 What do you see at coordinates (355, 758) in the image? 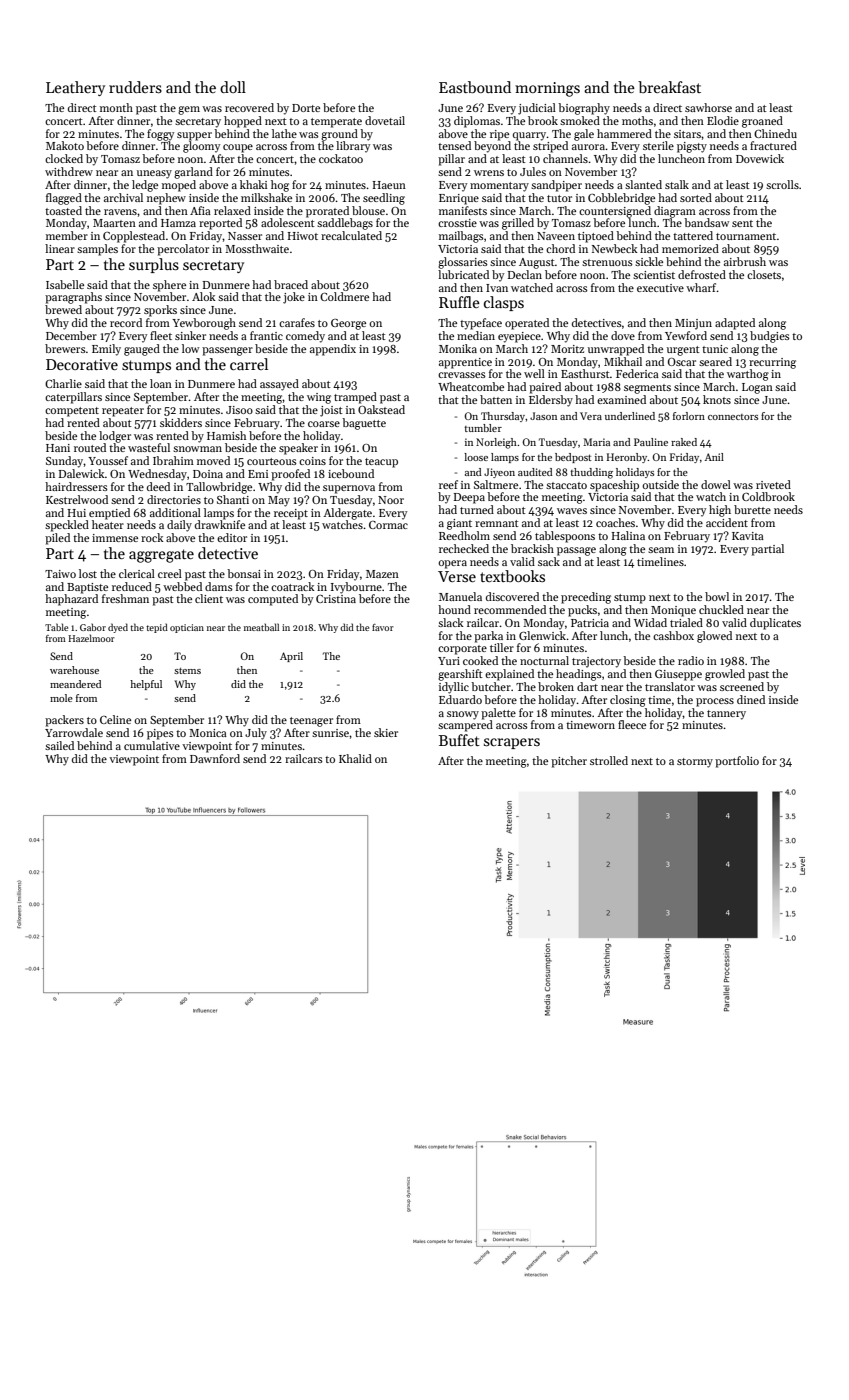
I see `Khalid` at bounding box center [355, 758].
